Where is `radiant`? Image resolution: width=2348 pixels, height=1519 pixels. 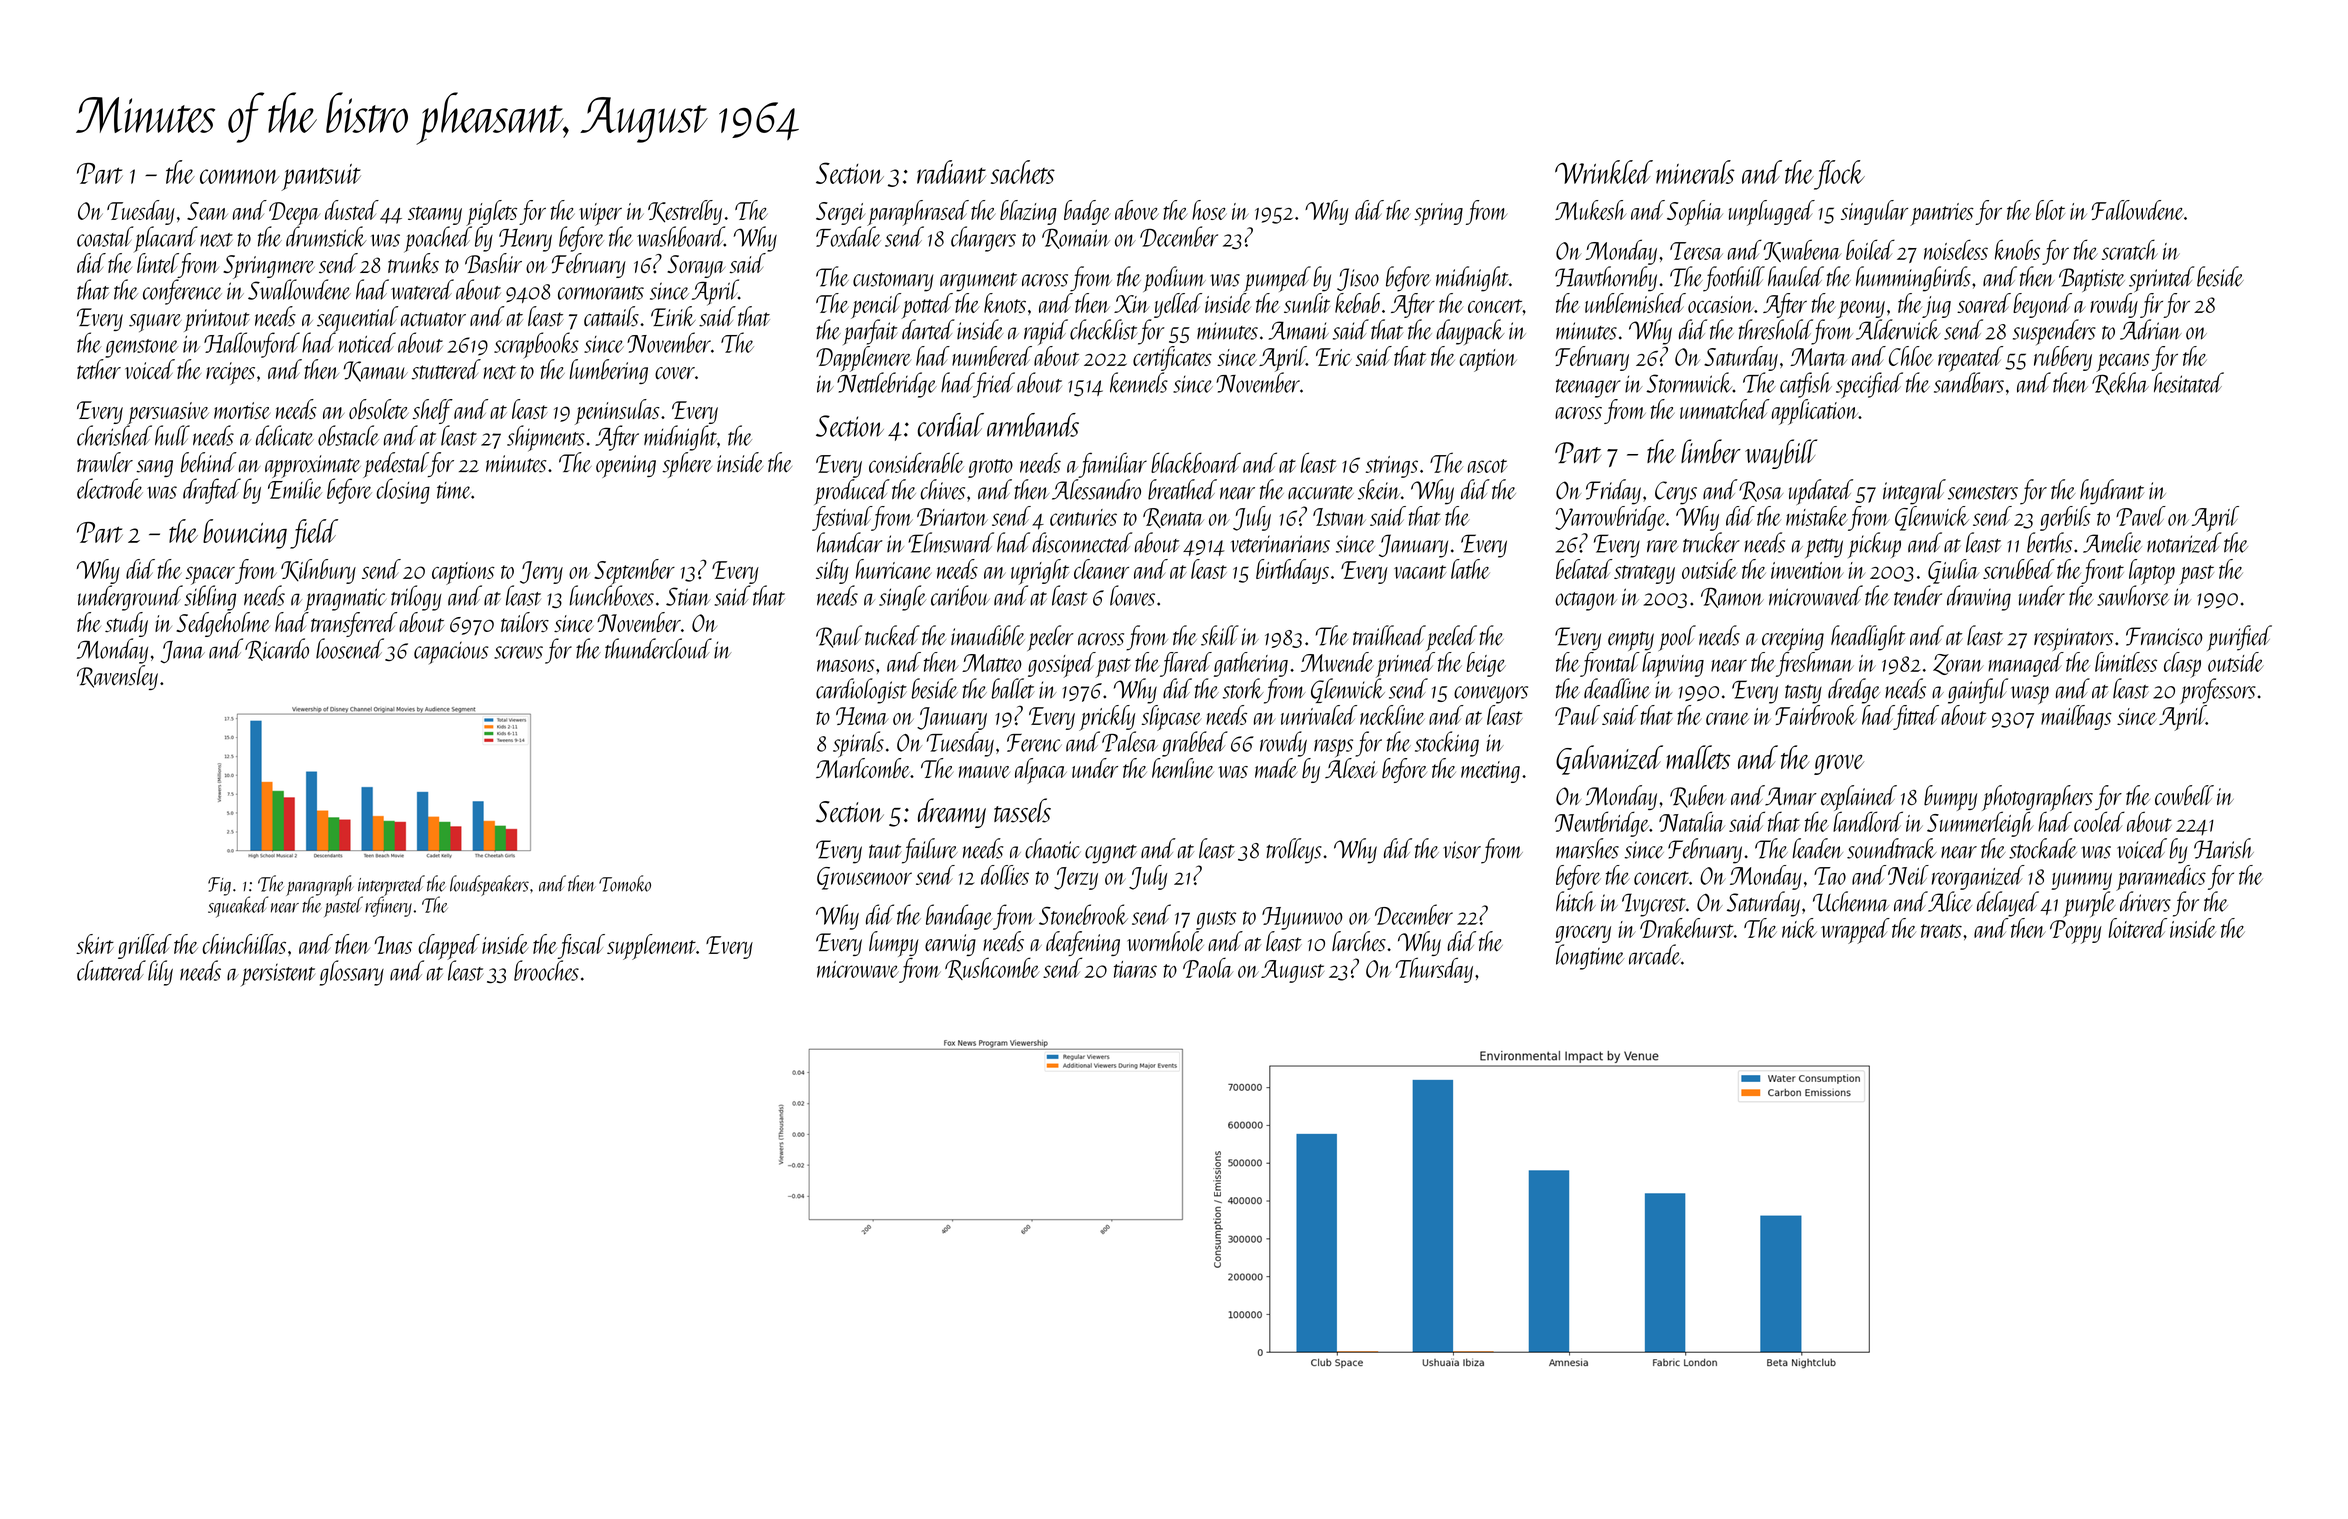
radiant is located at coordinates (951, 172).
